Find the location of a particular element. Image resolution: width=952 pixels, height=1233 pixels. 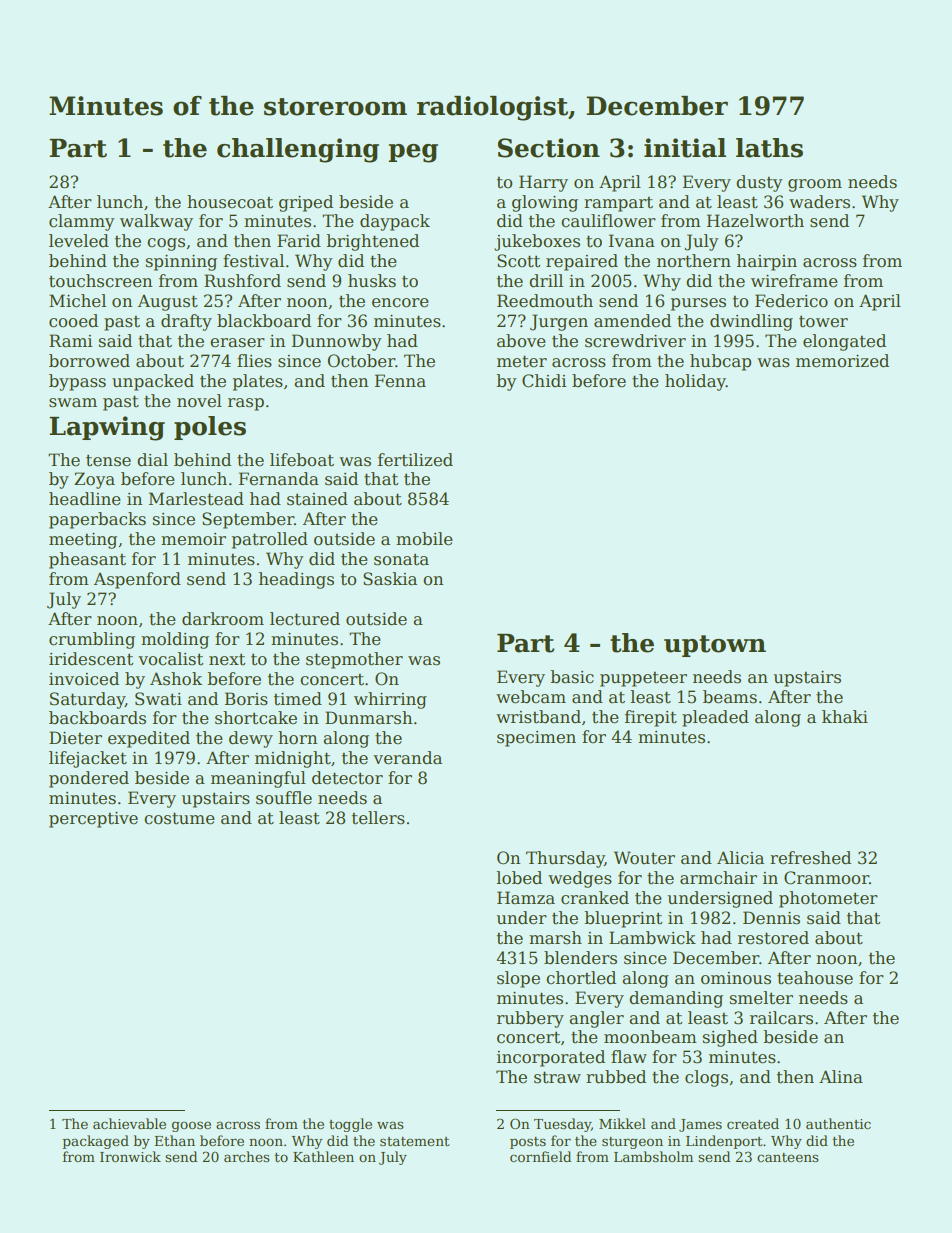

khaki is located at coordinates (845, 717).
